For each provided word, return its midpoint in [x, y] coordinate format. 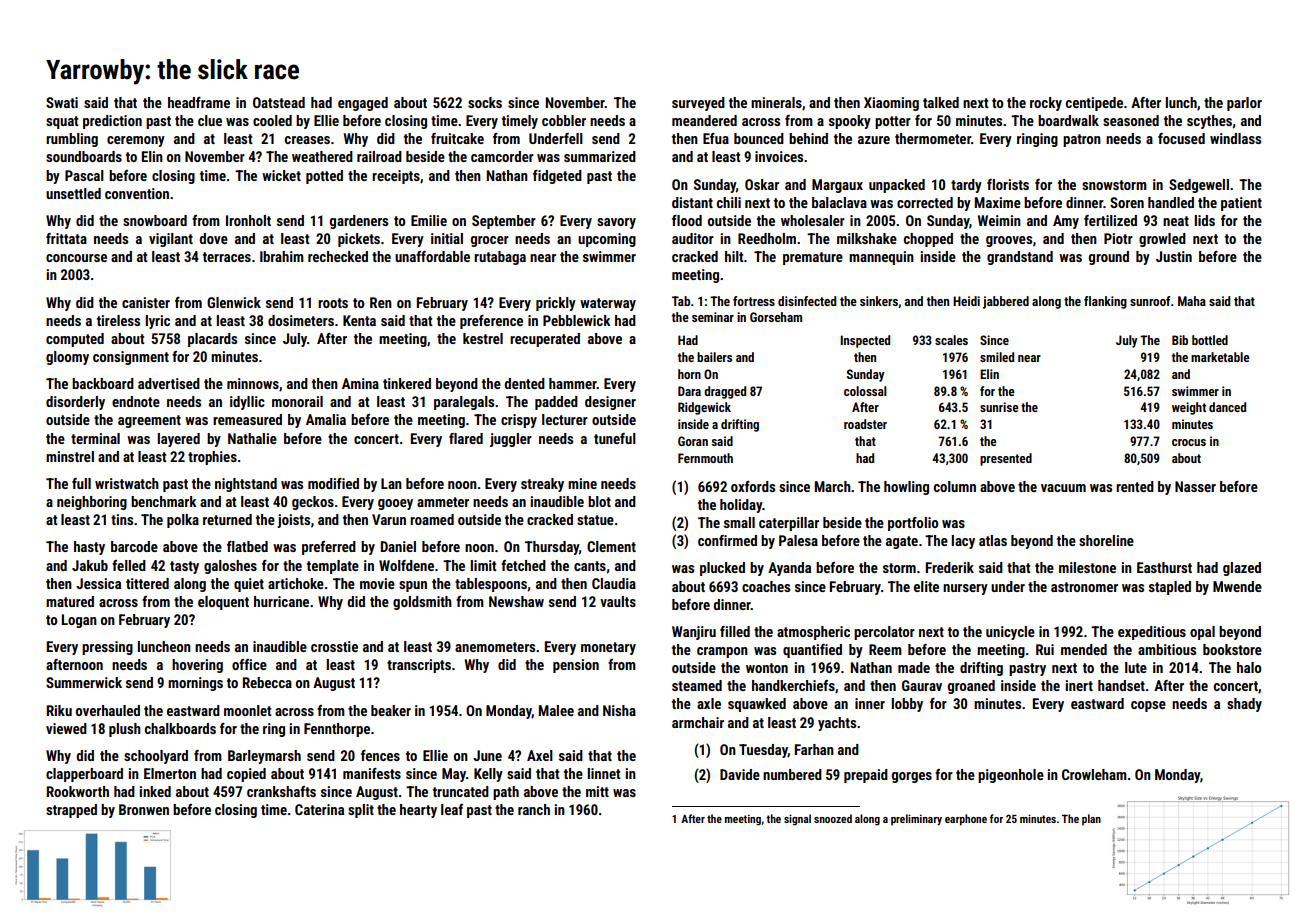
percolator [884, 633]
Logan [79, 621]
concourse [76, 258]
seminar [713, 317]
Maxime [998, 202]
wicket [281, 175]
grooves [1009, 241]
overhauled [108, 710]
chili [729, 202]
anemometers [495, 647]
